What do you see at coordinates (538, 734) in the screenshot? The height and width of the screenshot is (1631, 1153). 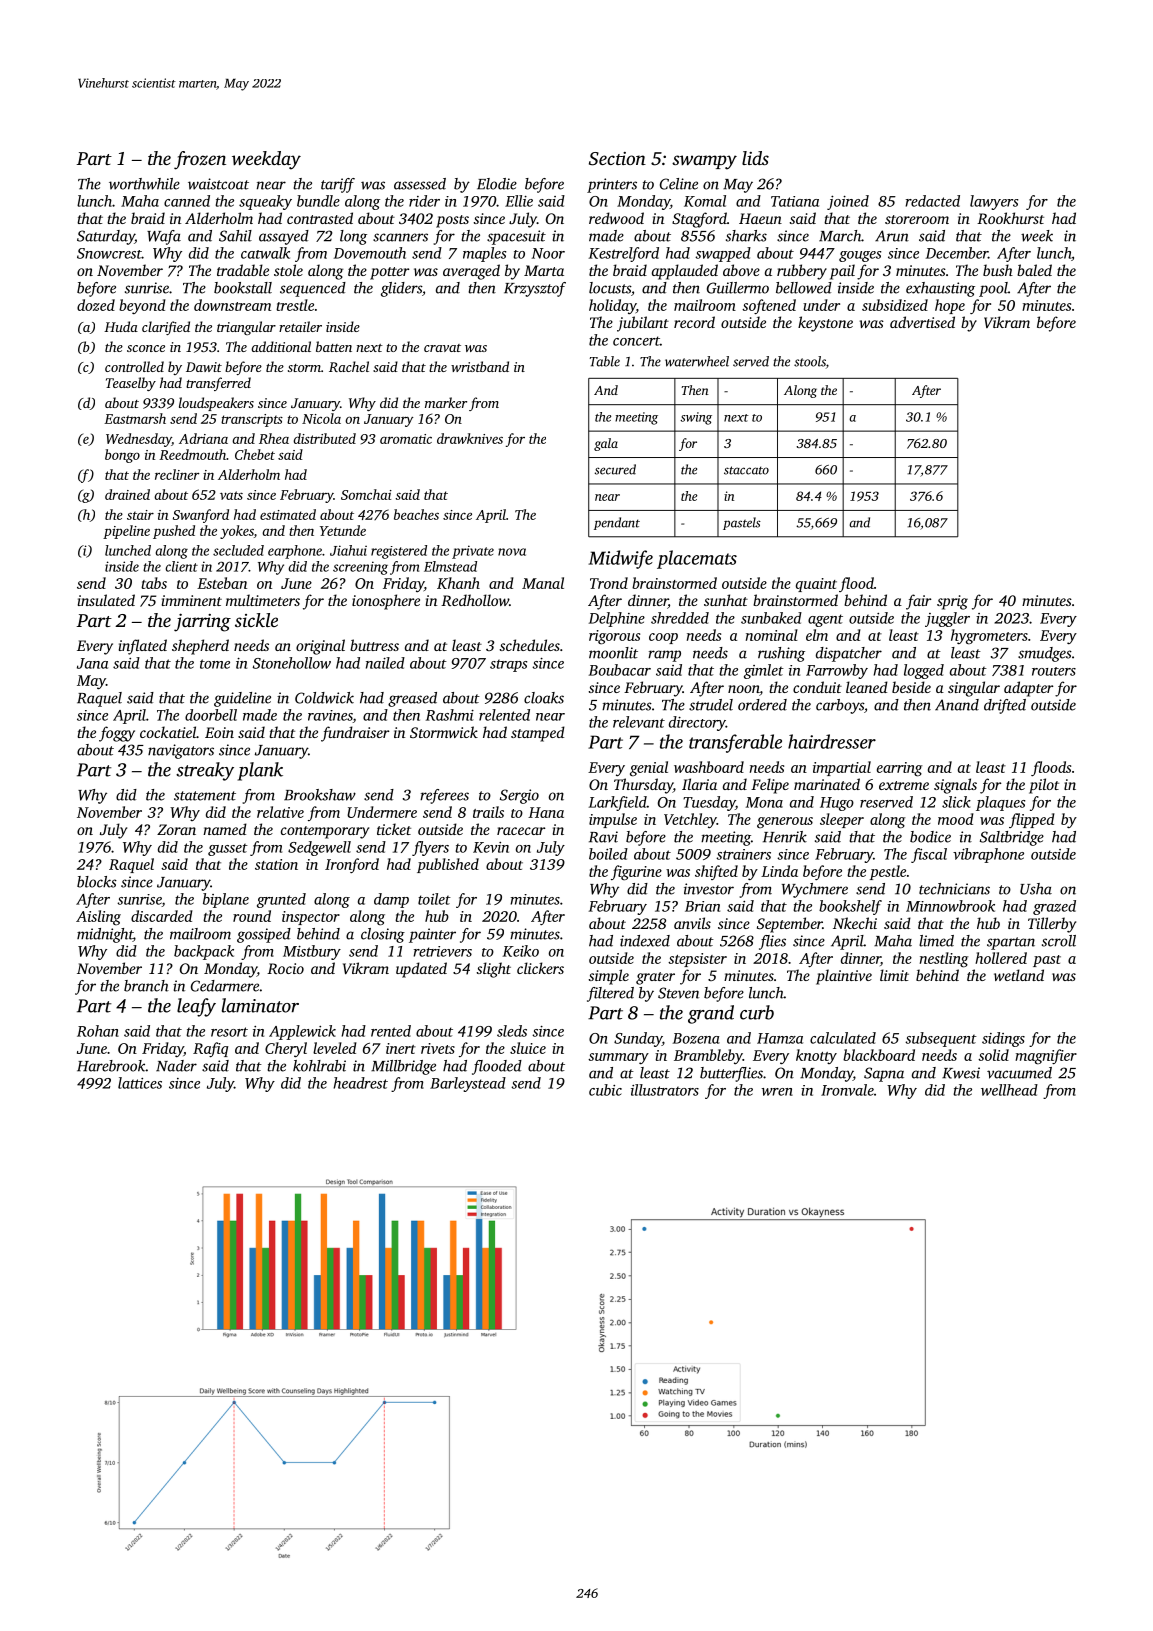 I see `stamped` at bounding box center [538, 734].
